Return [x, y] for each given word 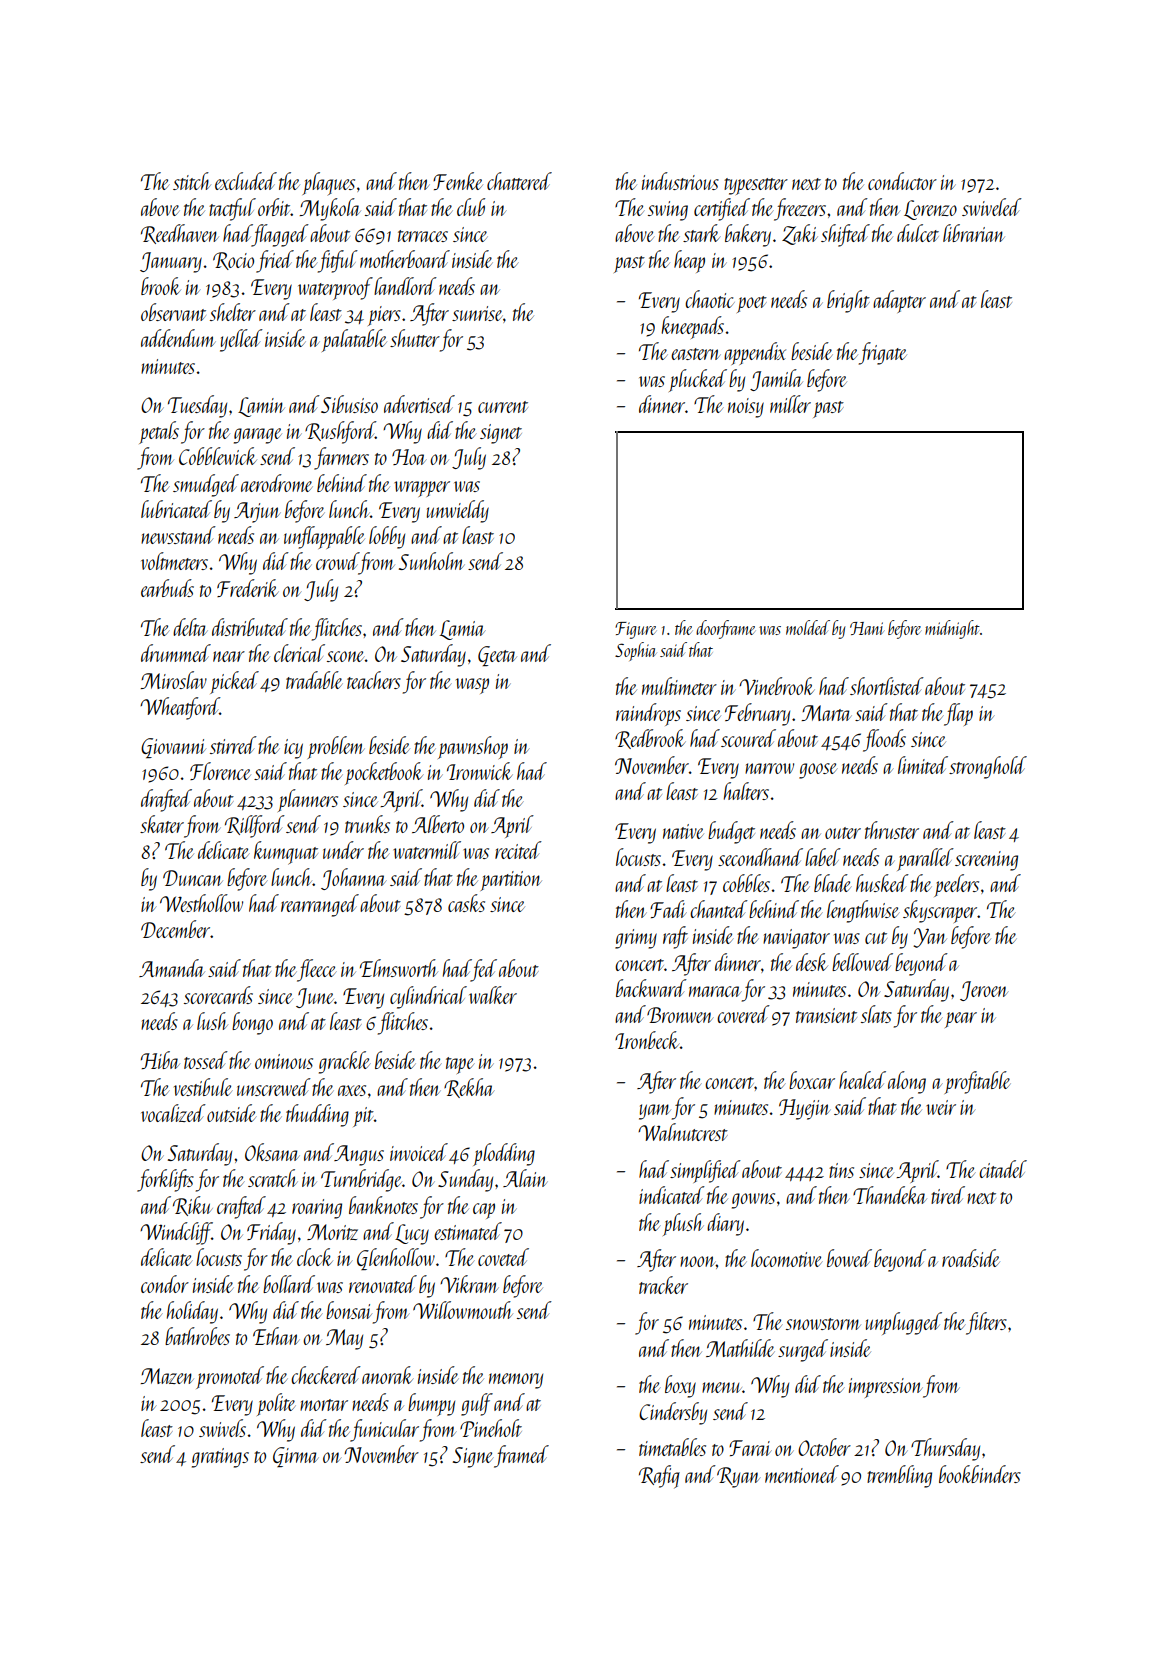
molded [808, 627]
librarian [974, 233]
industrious [680, 181]
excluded [246, 181]
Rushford [340, 432]
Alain [525, 1178]
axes [352, 1090]
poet [752, 304]
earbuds [167, 588]
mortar [324, 1405]
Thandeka [890, 1195]
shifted [845, 235]
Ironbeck [647, 1040]
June [315, 998]
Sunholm [432, 561]
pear [961, 1020]
